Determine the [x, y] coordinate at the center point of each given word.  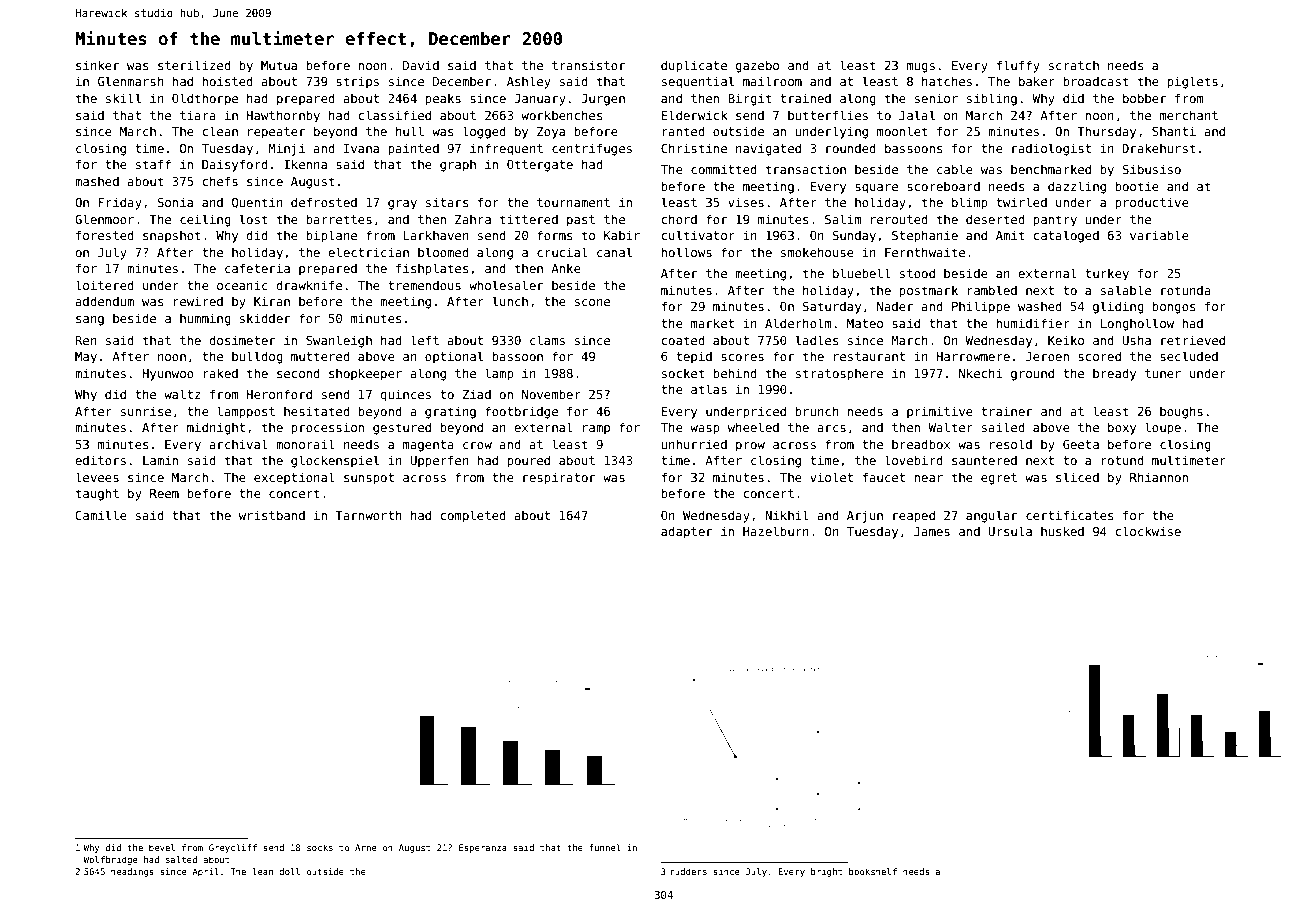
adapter [686, 532]
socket [683, 373]
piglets [1192, 82]
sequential [698, 82]
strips [357, 82]
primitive [940, 412]
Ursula [1010, 531]
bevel [162, 847]
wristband [272, 515]
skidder [265, 318]
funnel [604, 847]
